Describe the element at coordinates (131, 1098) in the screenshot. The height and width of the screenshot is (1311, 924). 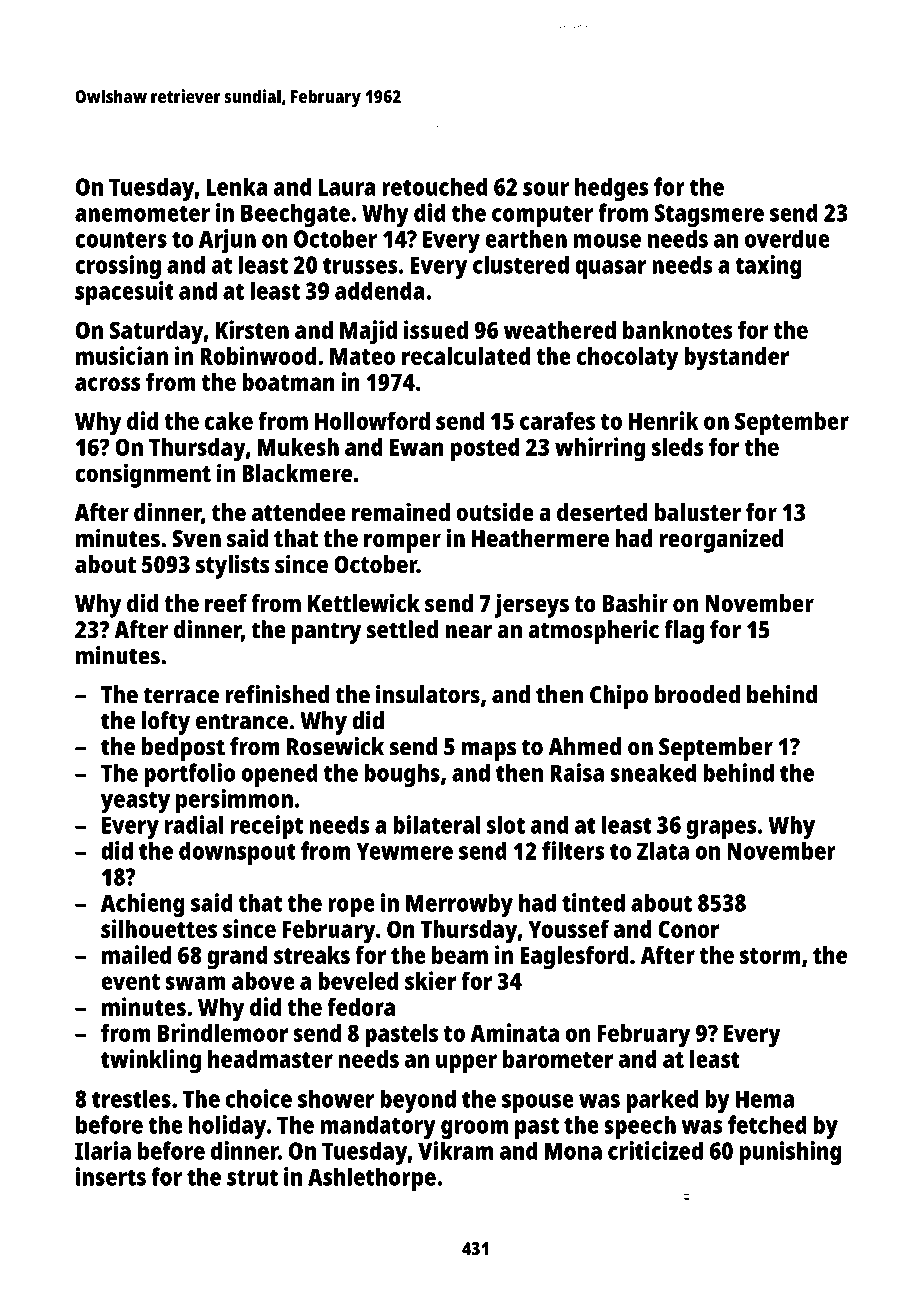
I see `trestles` at that location.
